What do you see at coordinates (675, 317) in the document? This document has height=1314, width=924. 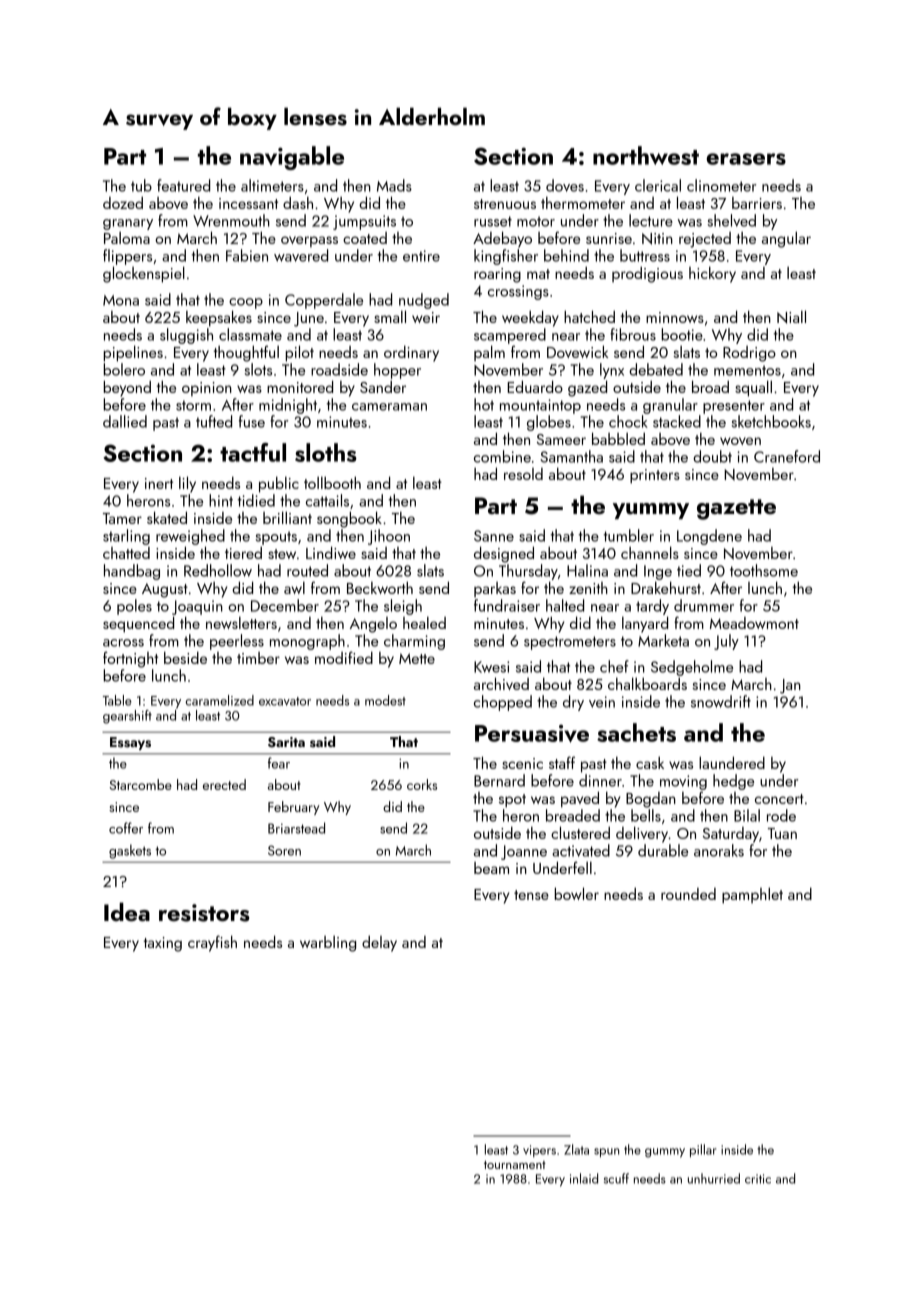 I see `minnows` at bounding box center [675, 317].
